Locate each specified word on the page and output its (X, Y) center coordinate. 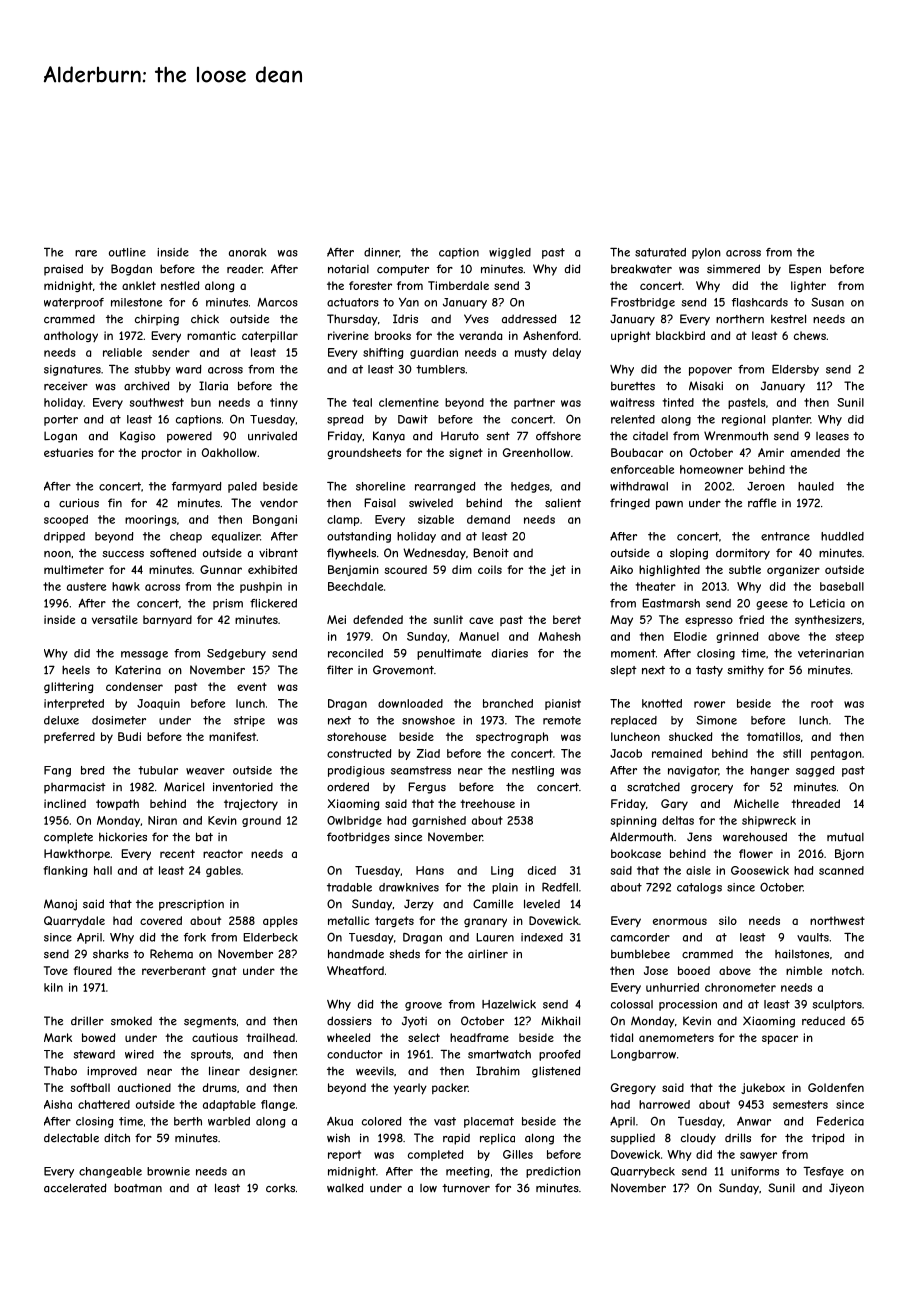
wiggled (510, 253)
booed (694, 970)
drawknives (409, 887)
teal (362, 402)
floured (92, 970)
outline (127, 252)
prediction (553, 1172)
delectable (71, 1138)
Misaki (706, 386)
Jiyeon (846, 1189)
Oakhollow (229, 452)
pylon (706, 253)
